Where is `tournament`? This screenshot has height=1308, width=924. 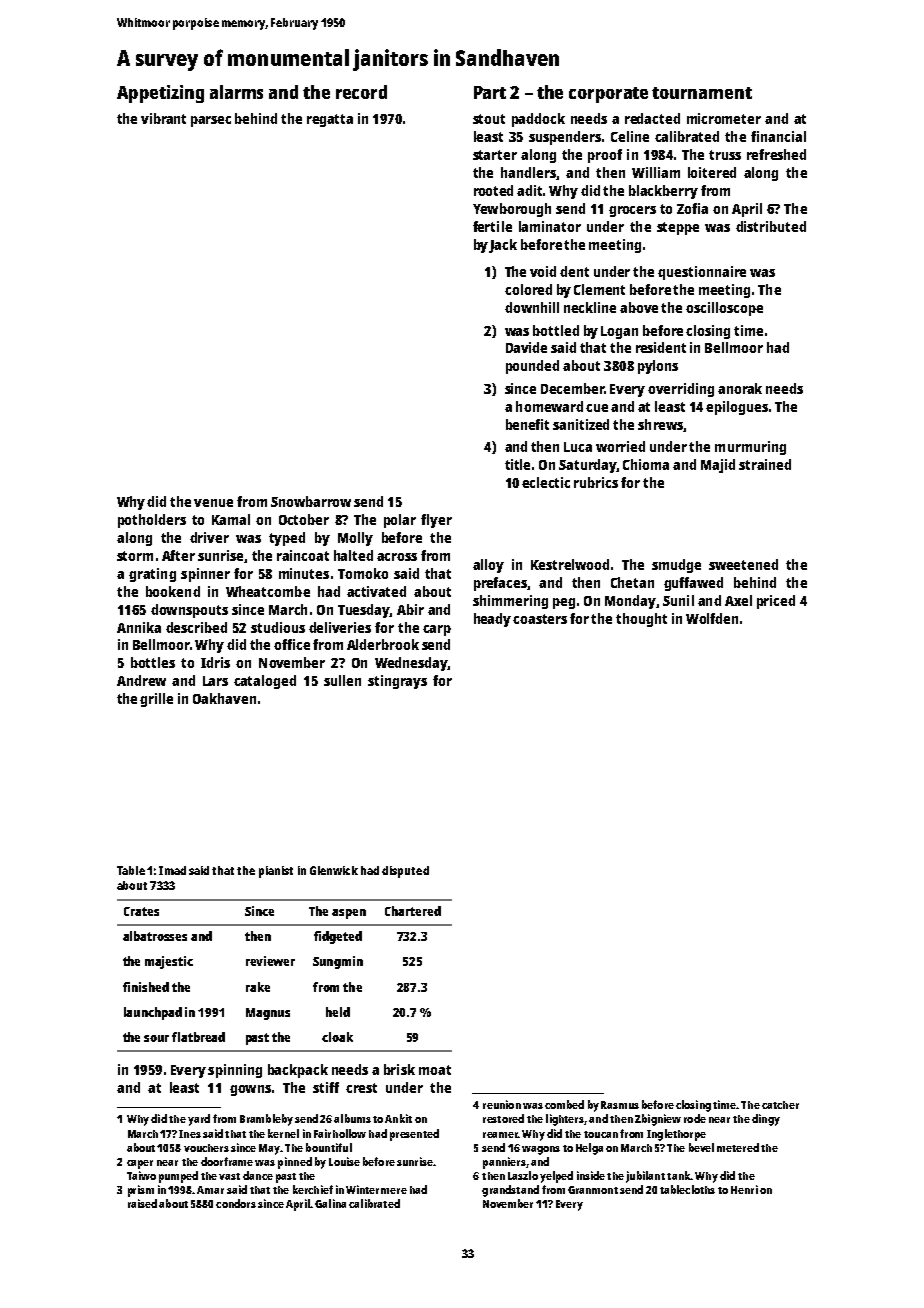
tournament is located at coordinates (702, 93).
